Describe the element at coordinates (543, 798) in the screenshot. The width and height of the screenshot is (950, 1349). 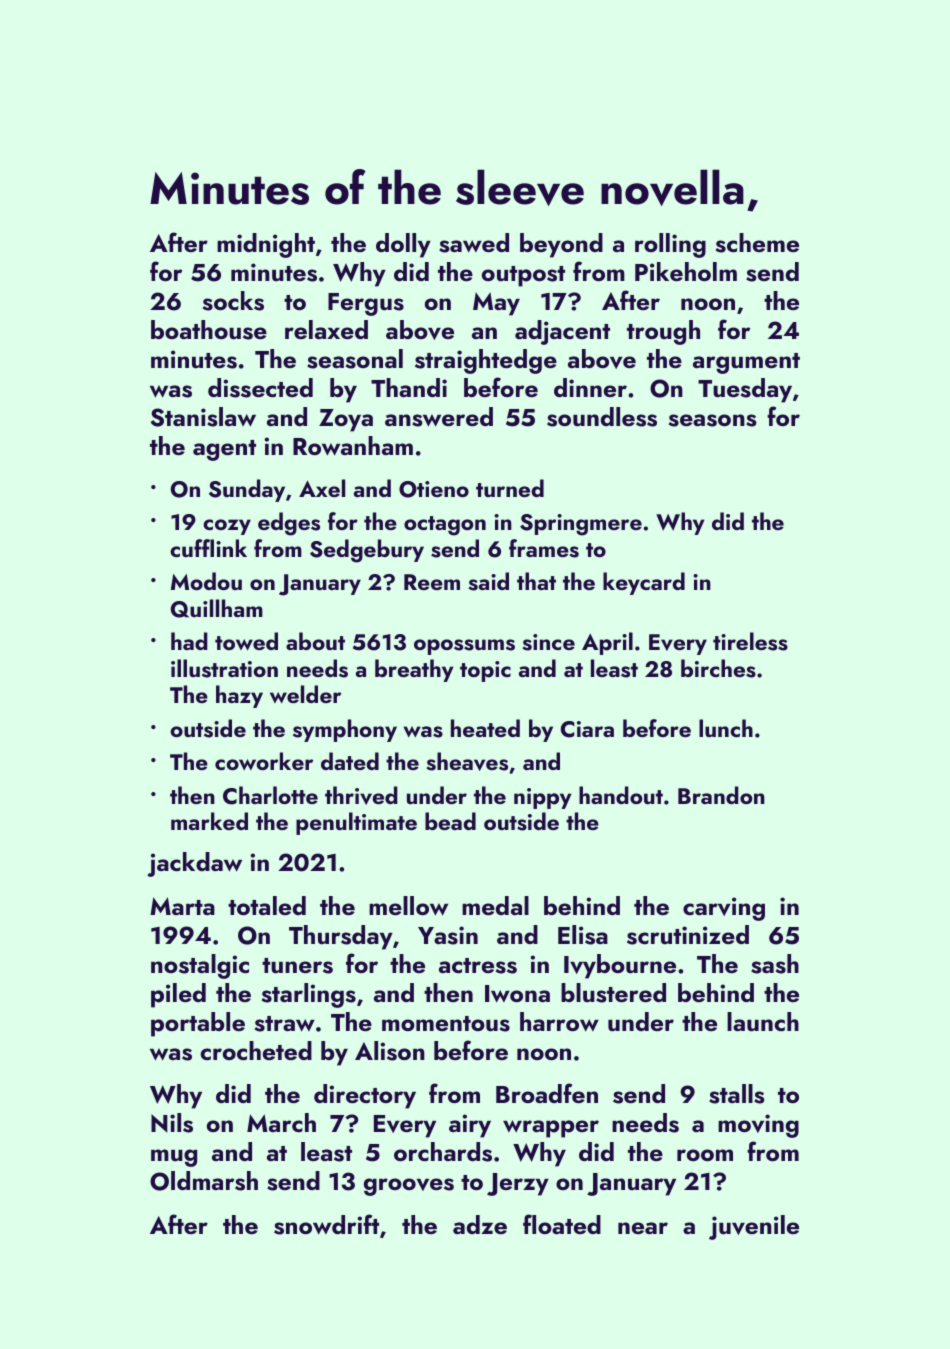
I see `nippy` at that location.
